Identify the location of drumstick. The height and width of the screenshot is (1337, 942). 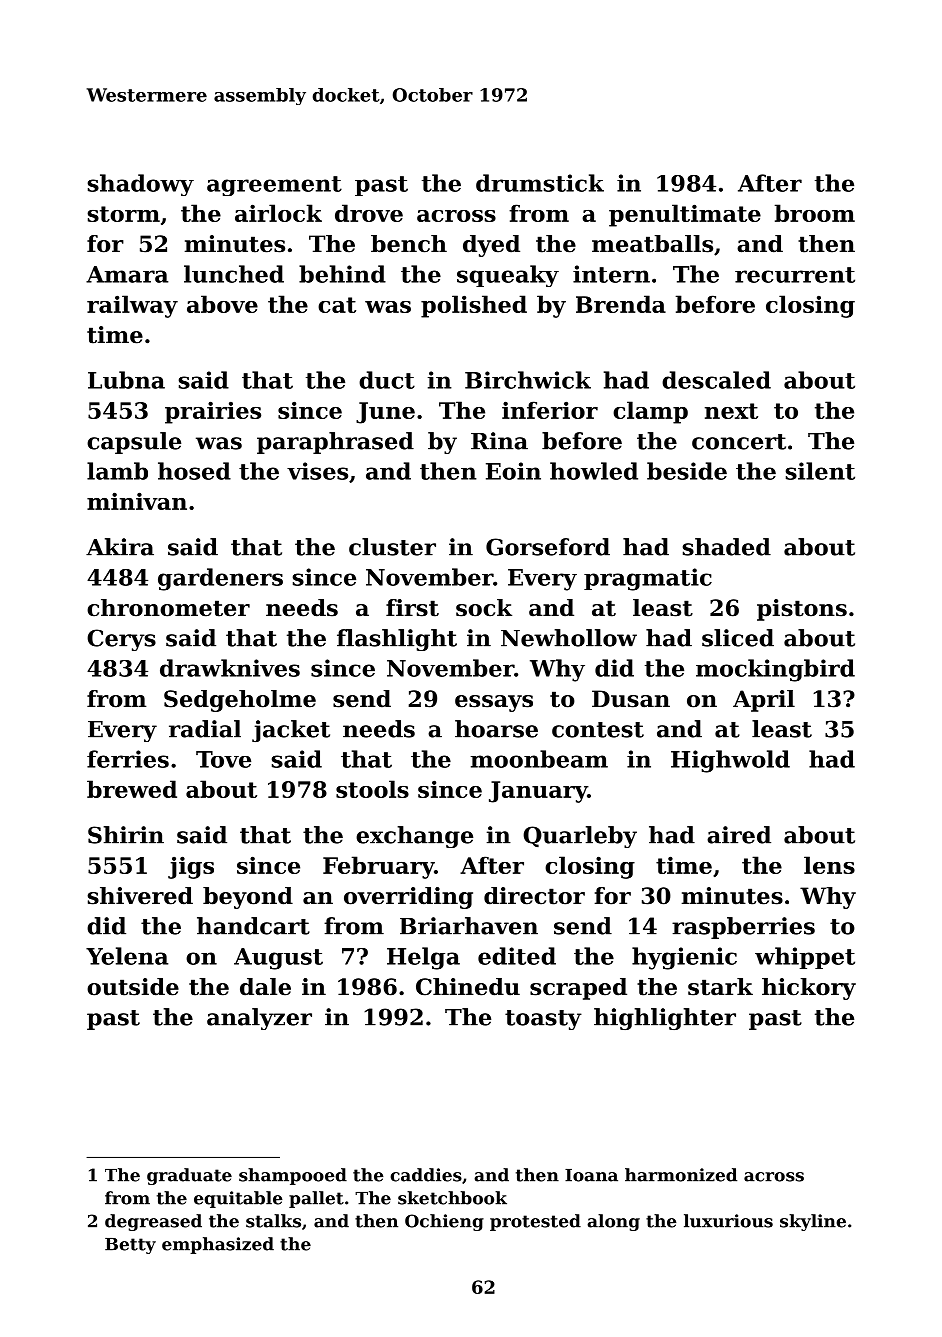
(540, 183).
